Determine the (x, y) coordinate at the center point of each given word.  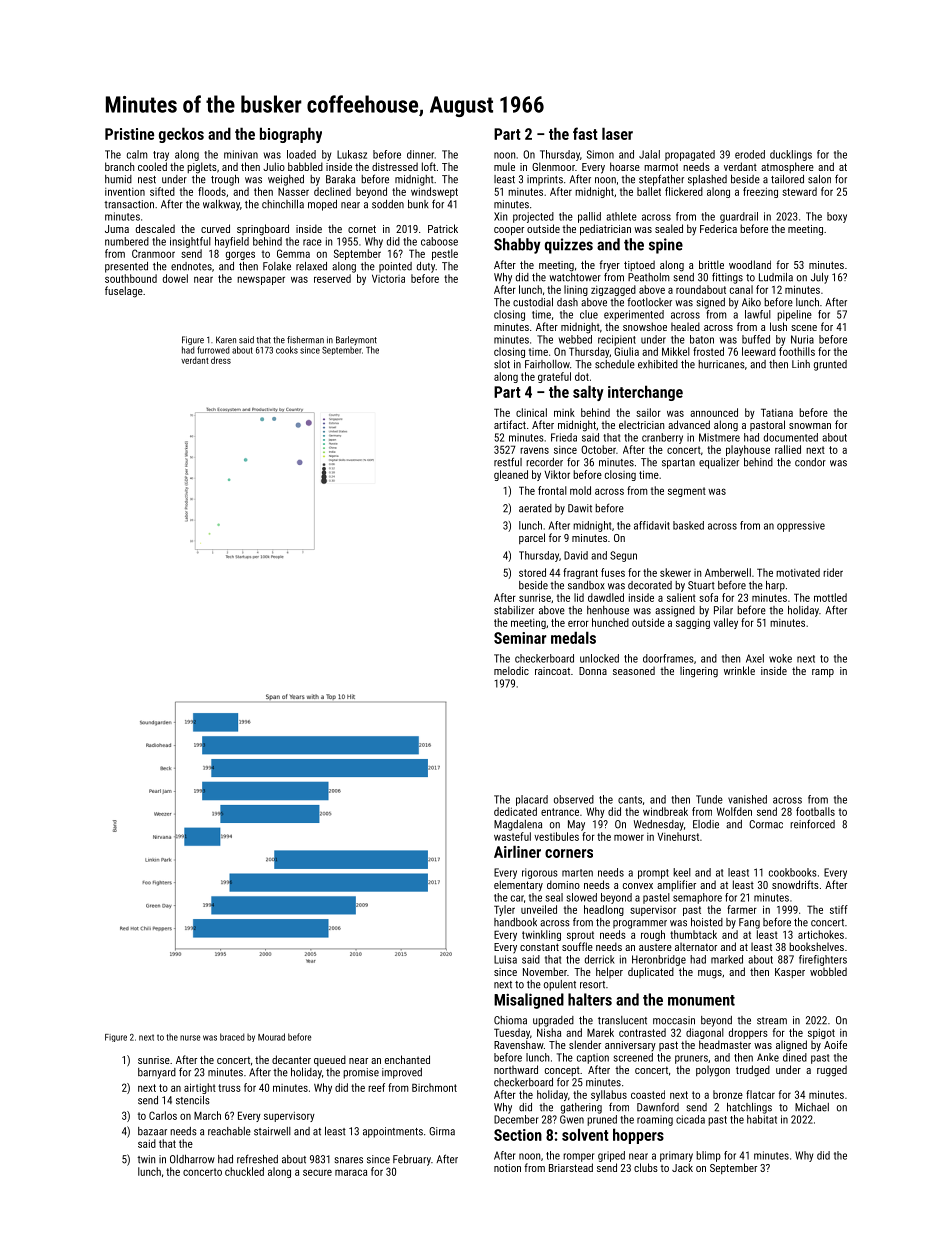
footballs (815, 811)
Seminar (520, 638)
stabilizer (514, 610)
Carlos (163, 1115)
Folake (277, 266)
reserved (332, 278)
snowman (810, 426)
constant (539, 947)
